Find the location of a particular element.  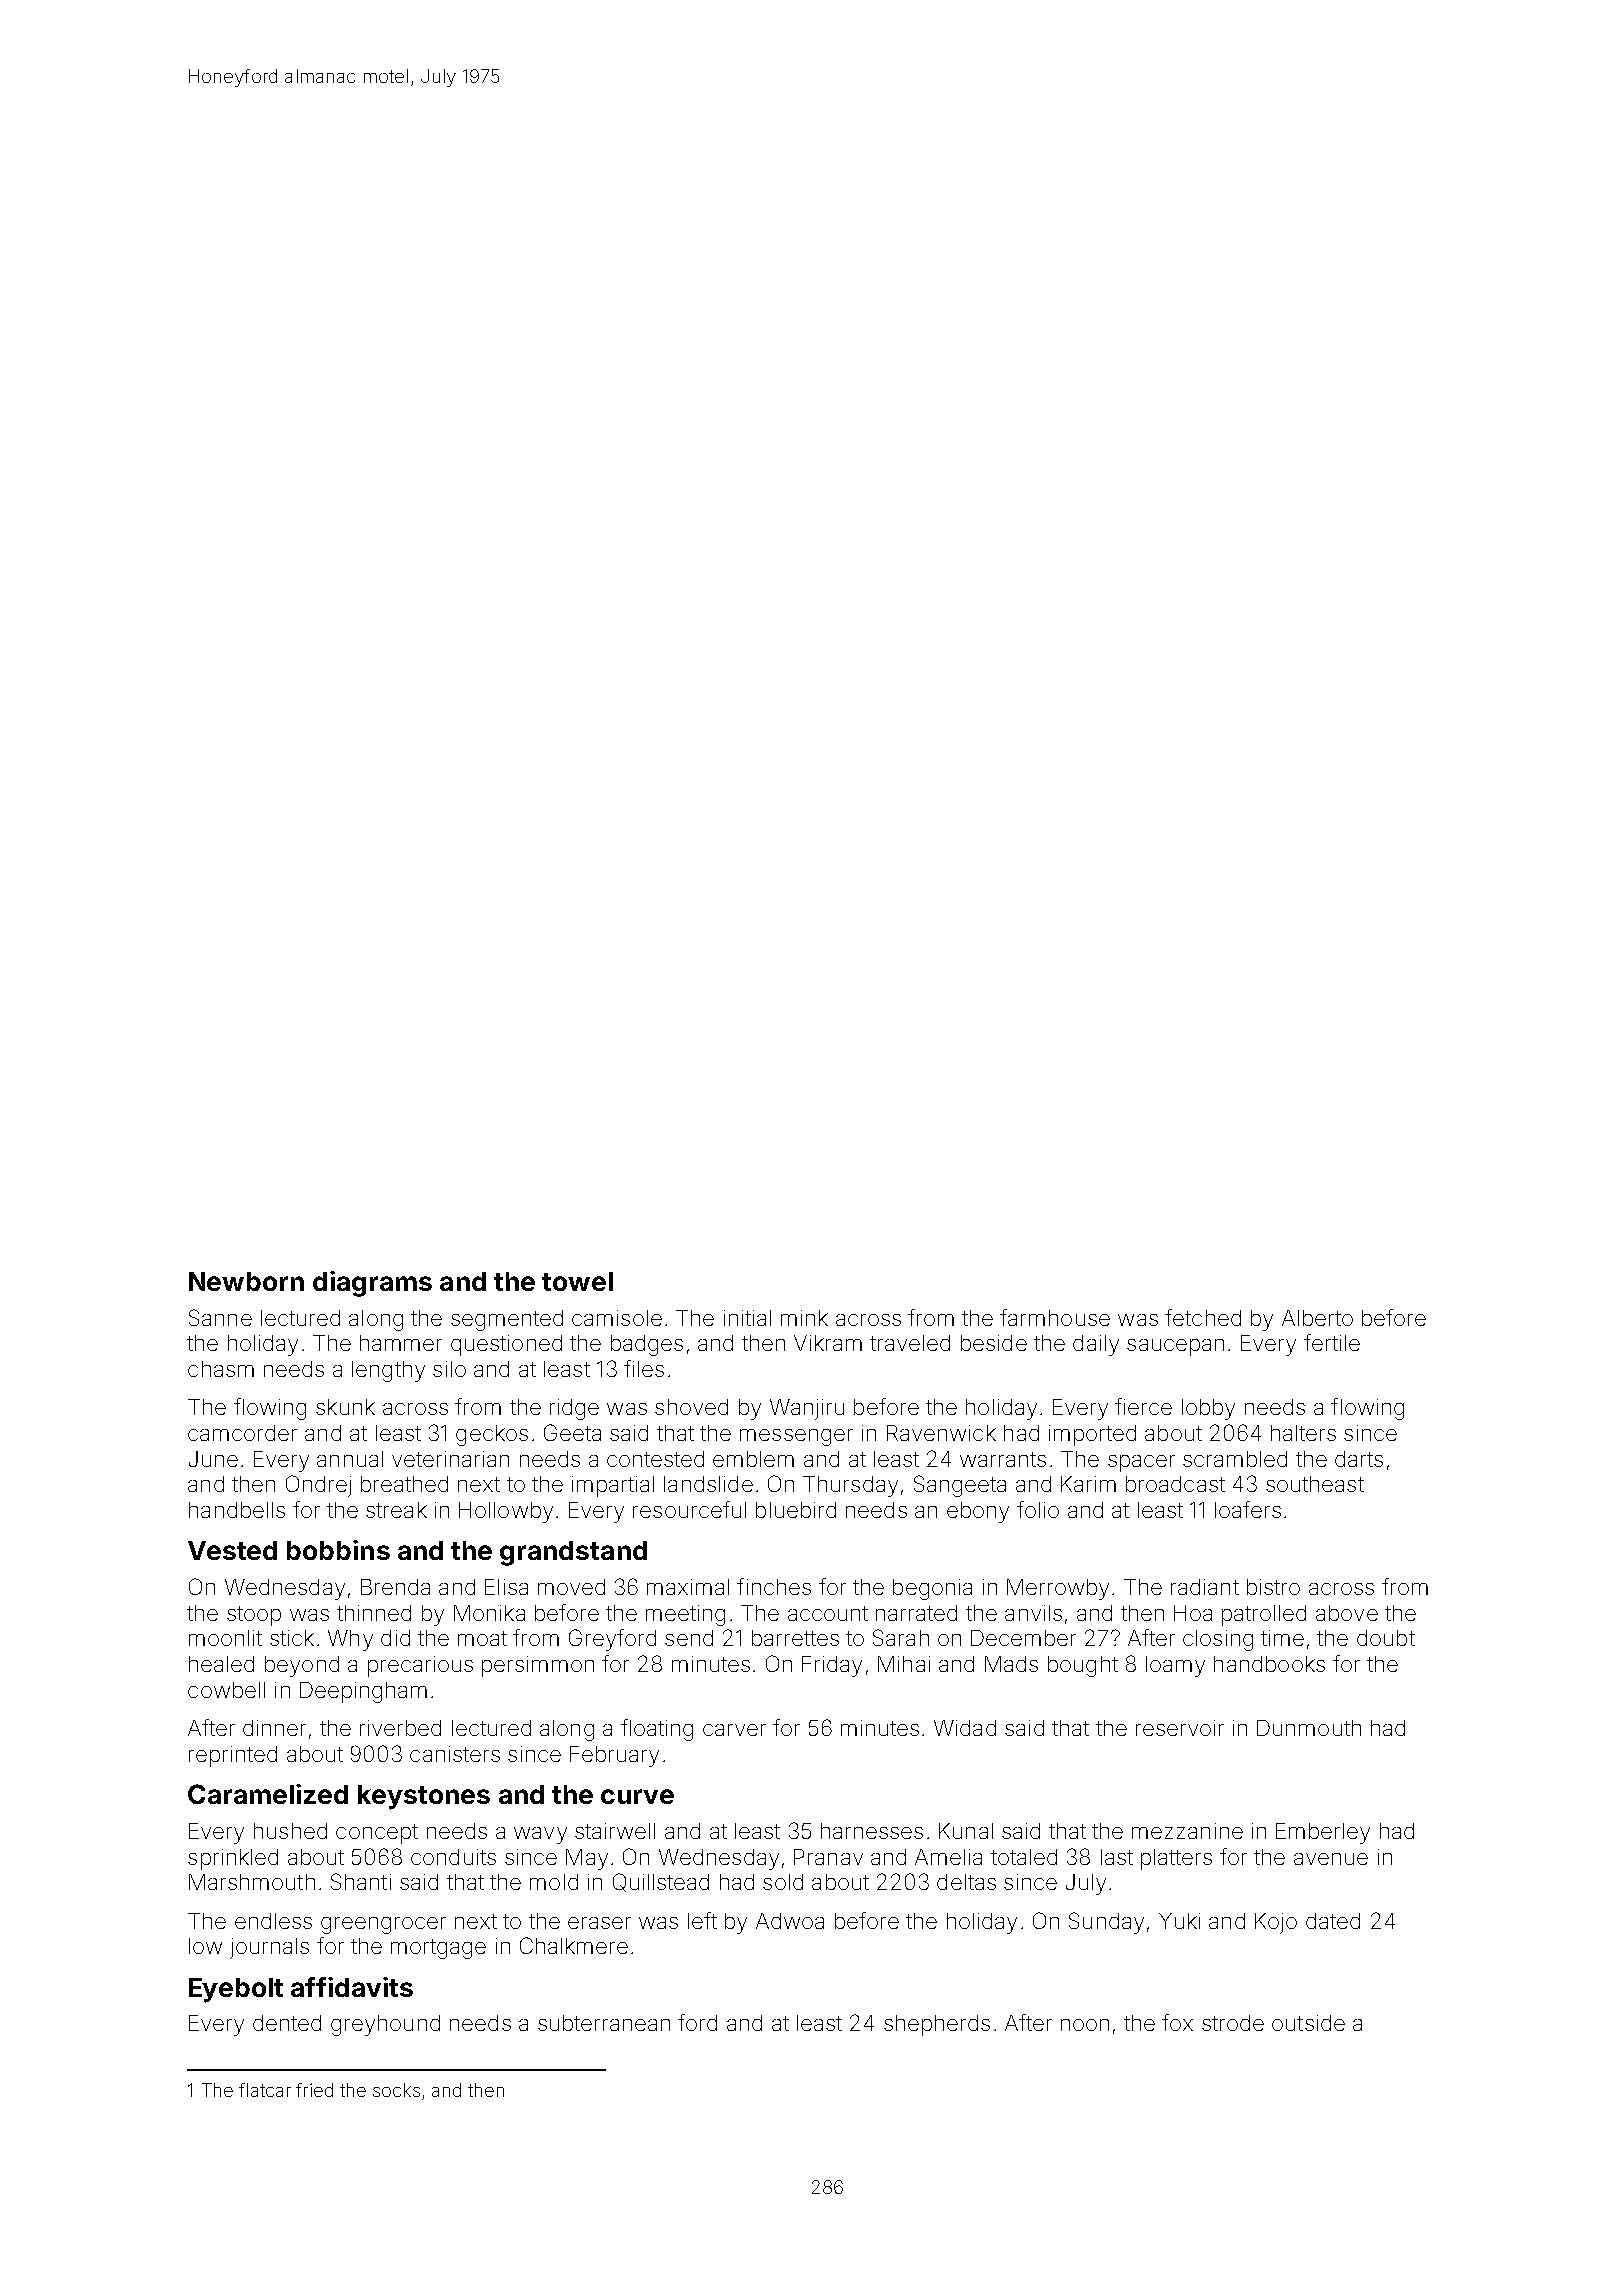

harnesses is located at coordinates (872, 1831).
